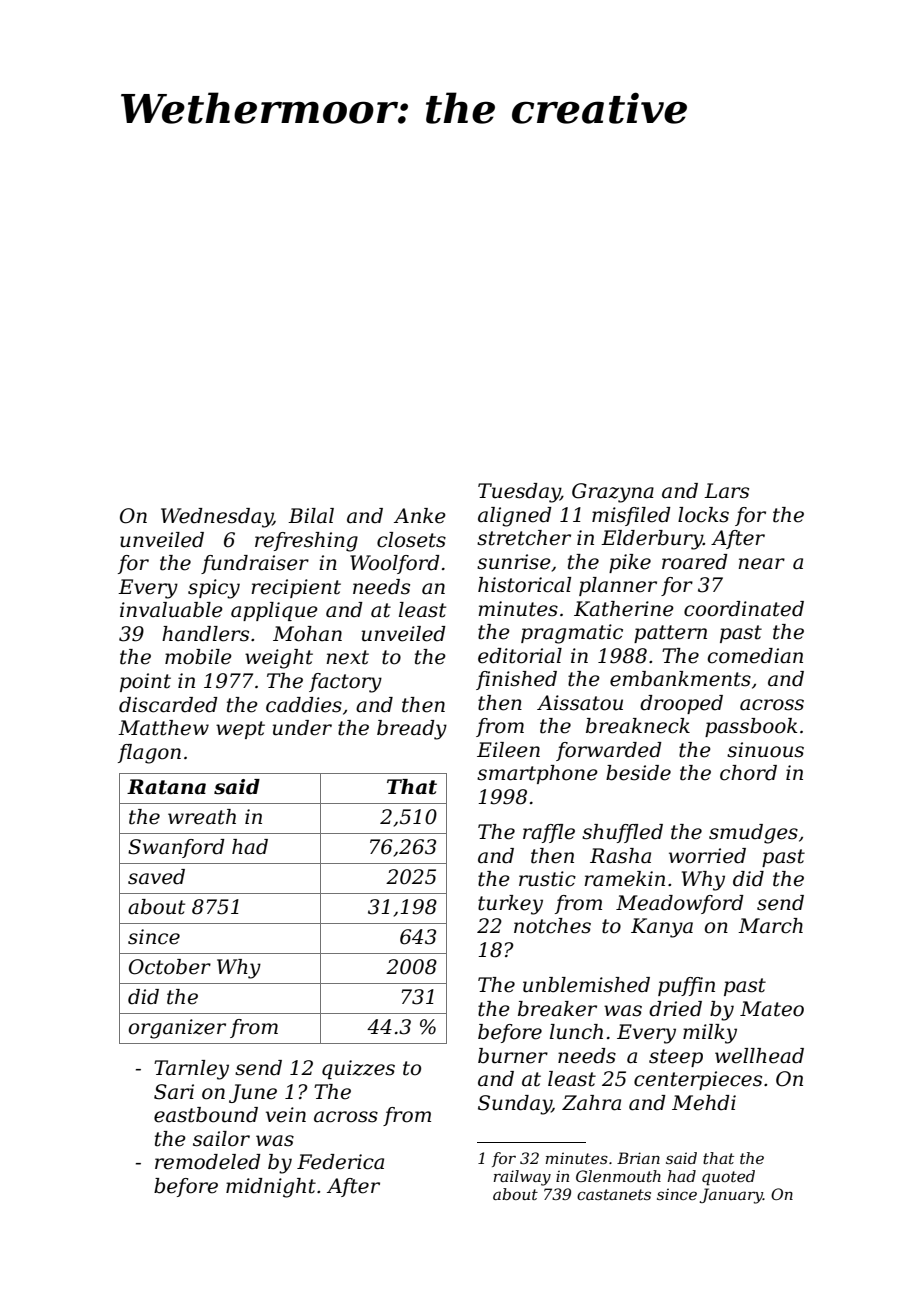 The image size is (924, 1314). What do you see at coordinates (695, 562) in the screenshot?
I see `roared` at bounding box center [695, 562].
